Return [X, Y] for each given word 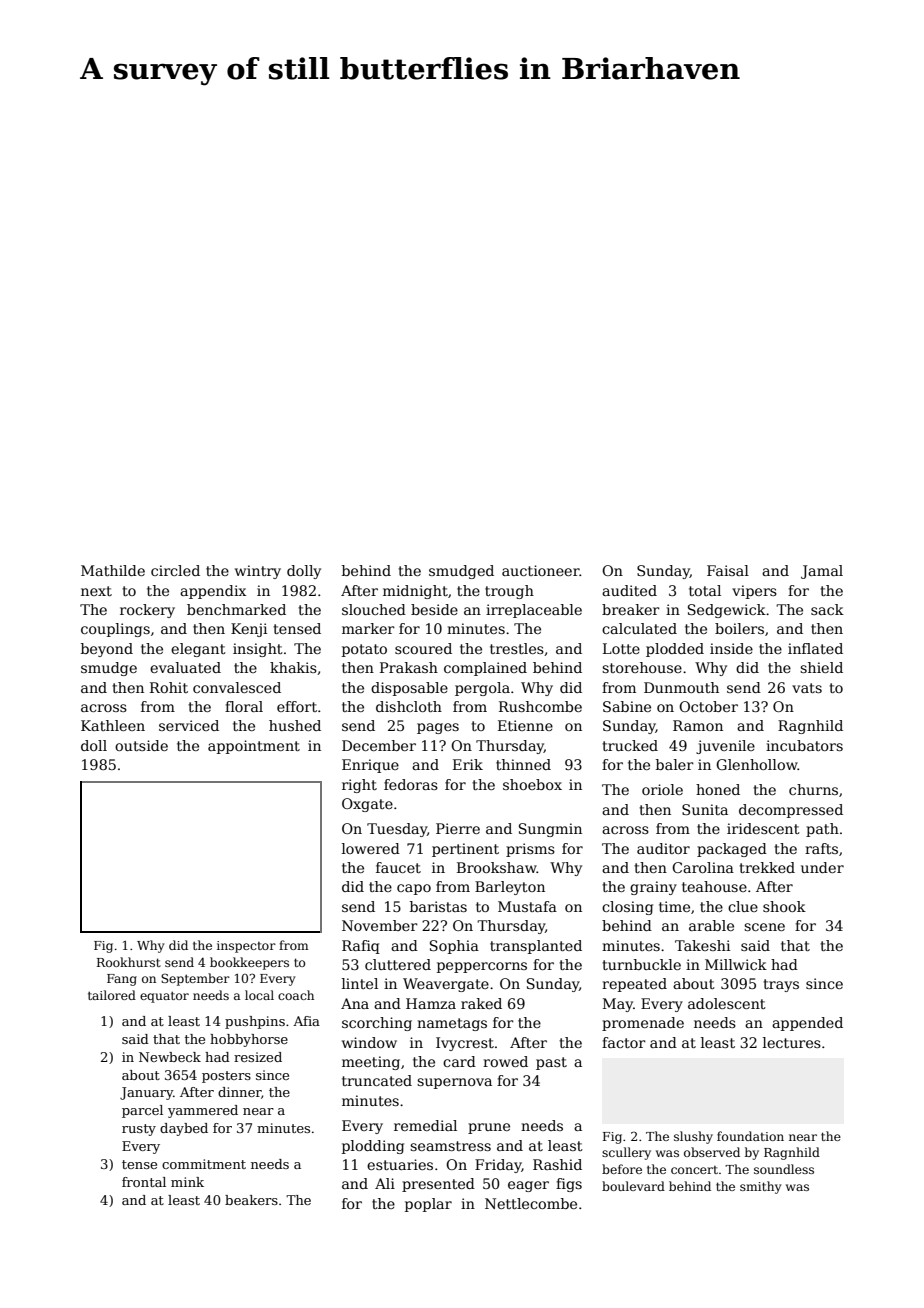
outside [141, 745]
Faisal [728, 570]
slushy [693, 1137]
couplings [115, 630]
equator [164, 997]
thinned [523, 764]
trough [509, 592]
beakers [251, 1200]
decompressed [791, 811]
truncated [377, 1080]
